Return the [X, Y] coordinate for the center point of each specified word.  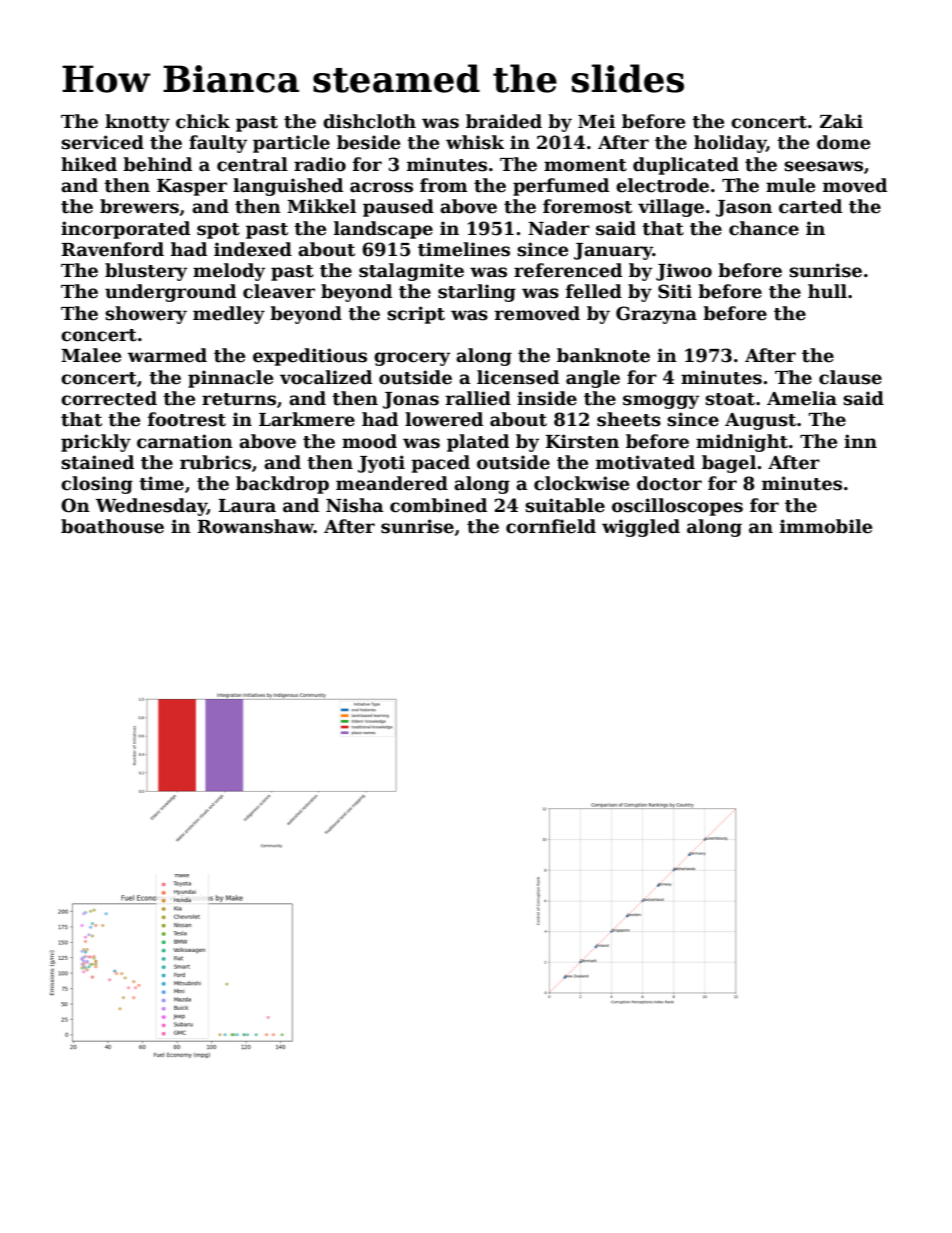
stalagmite [411, 272]
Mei [596, 121]
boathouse [112, 526]
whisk [475, 142]
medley [229, 315]
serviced [102, 142]
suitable [565, 505]
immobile [826, 526]
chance [764, 228]
